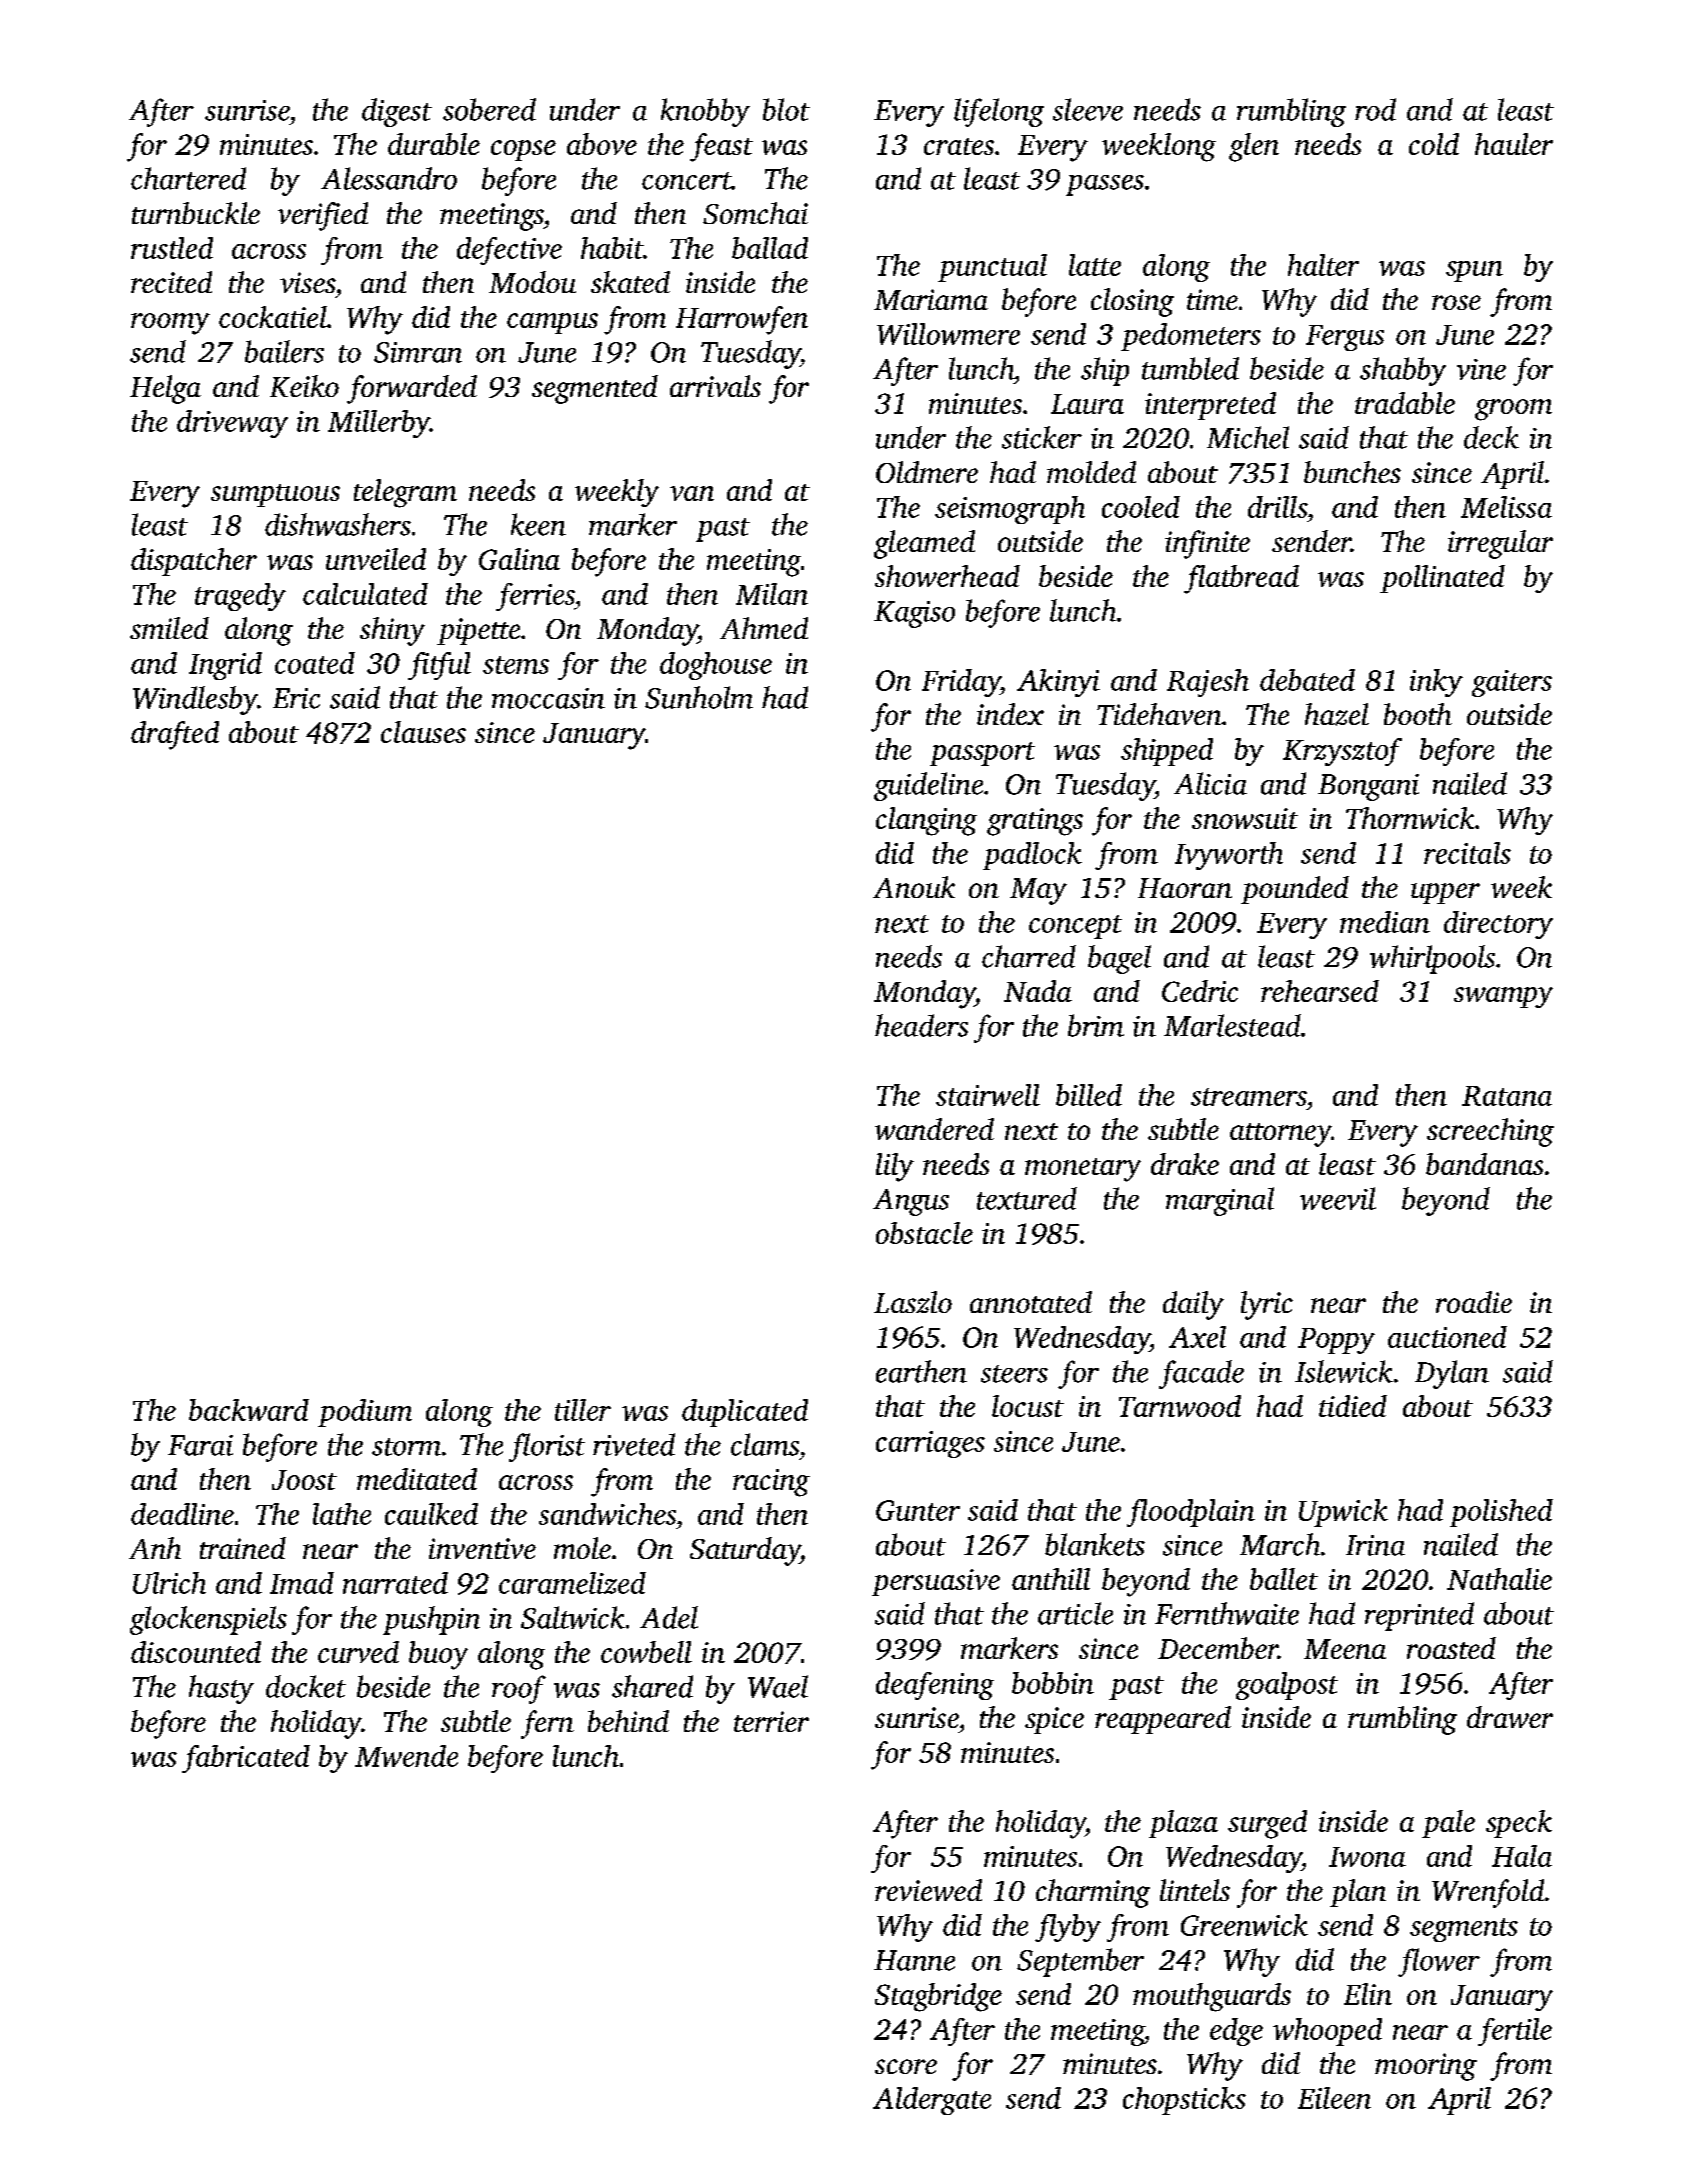 The width and height of the screenshot is (1683, 2178). I want to click on streamers, so click(1248, 1097).
